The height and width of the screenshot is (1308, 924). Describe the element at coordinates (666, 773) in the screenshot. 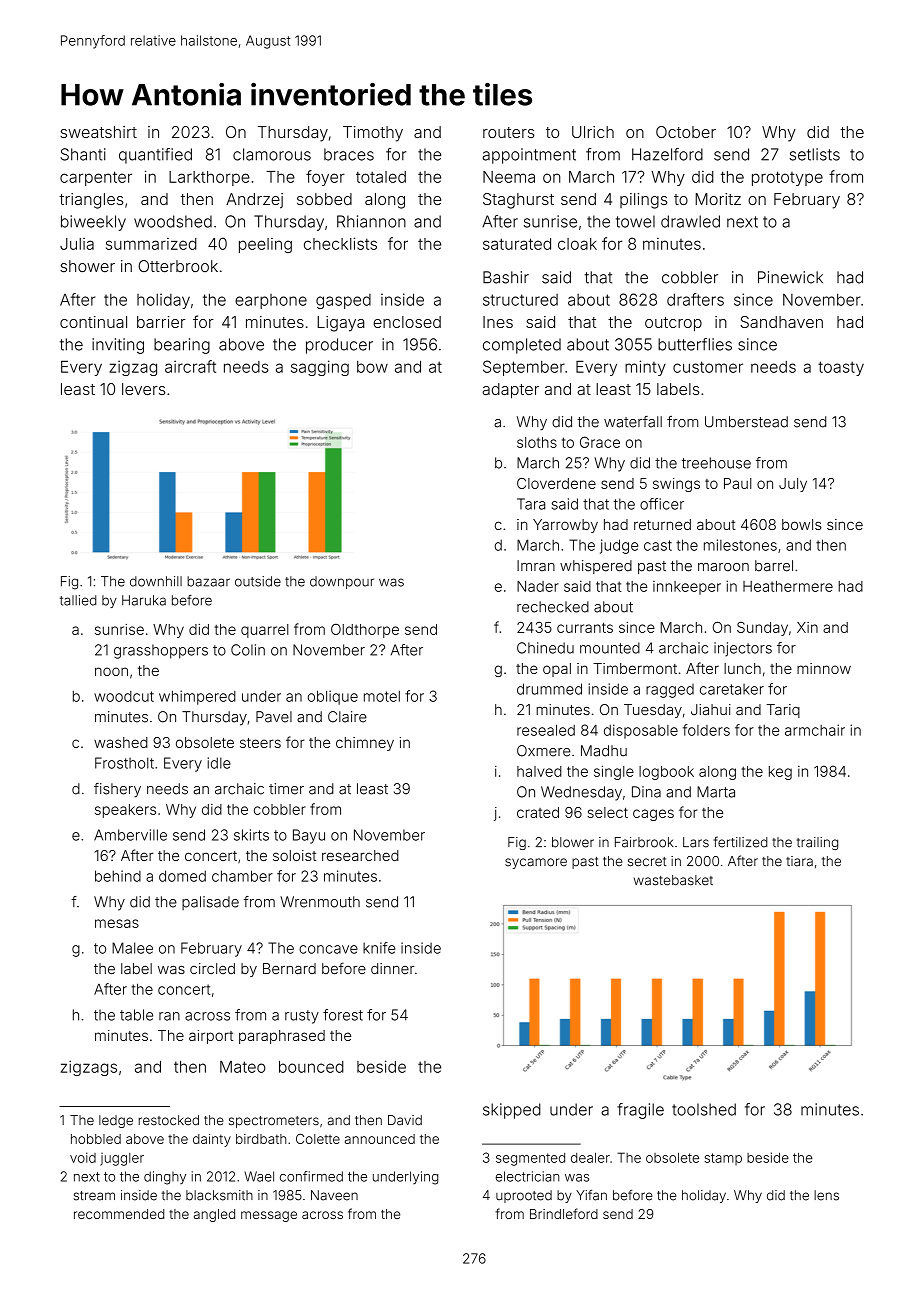

I see `logbook` at that location.
